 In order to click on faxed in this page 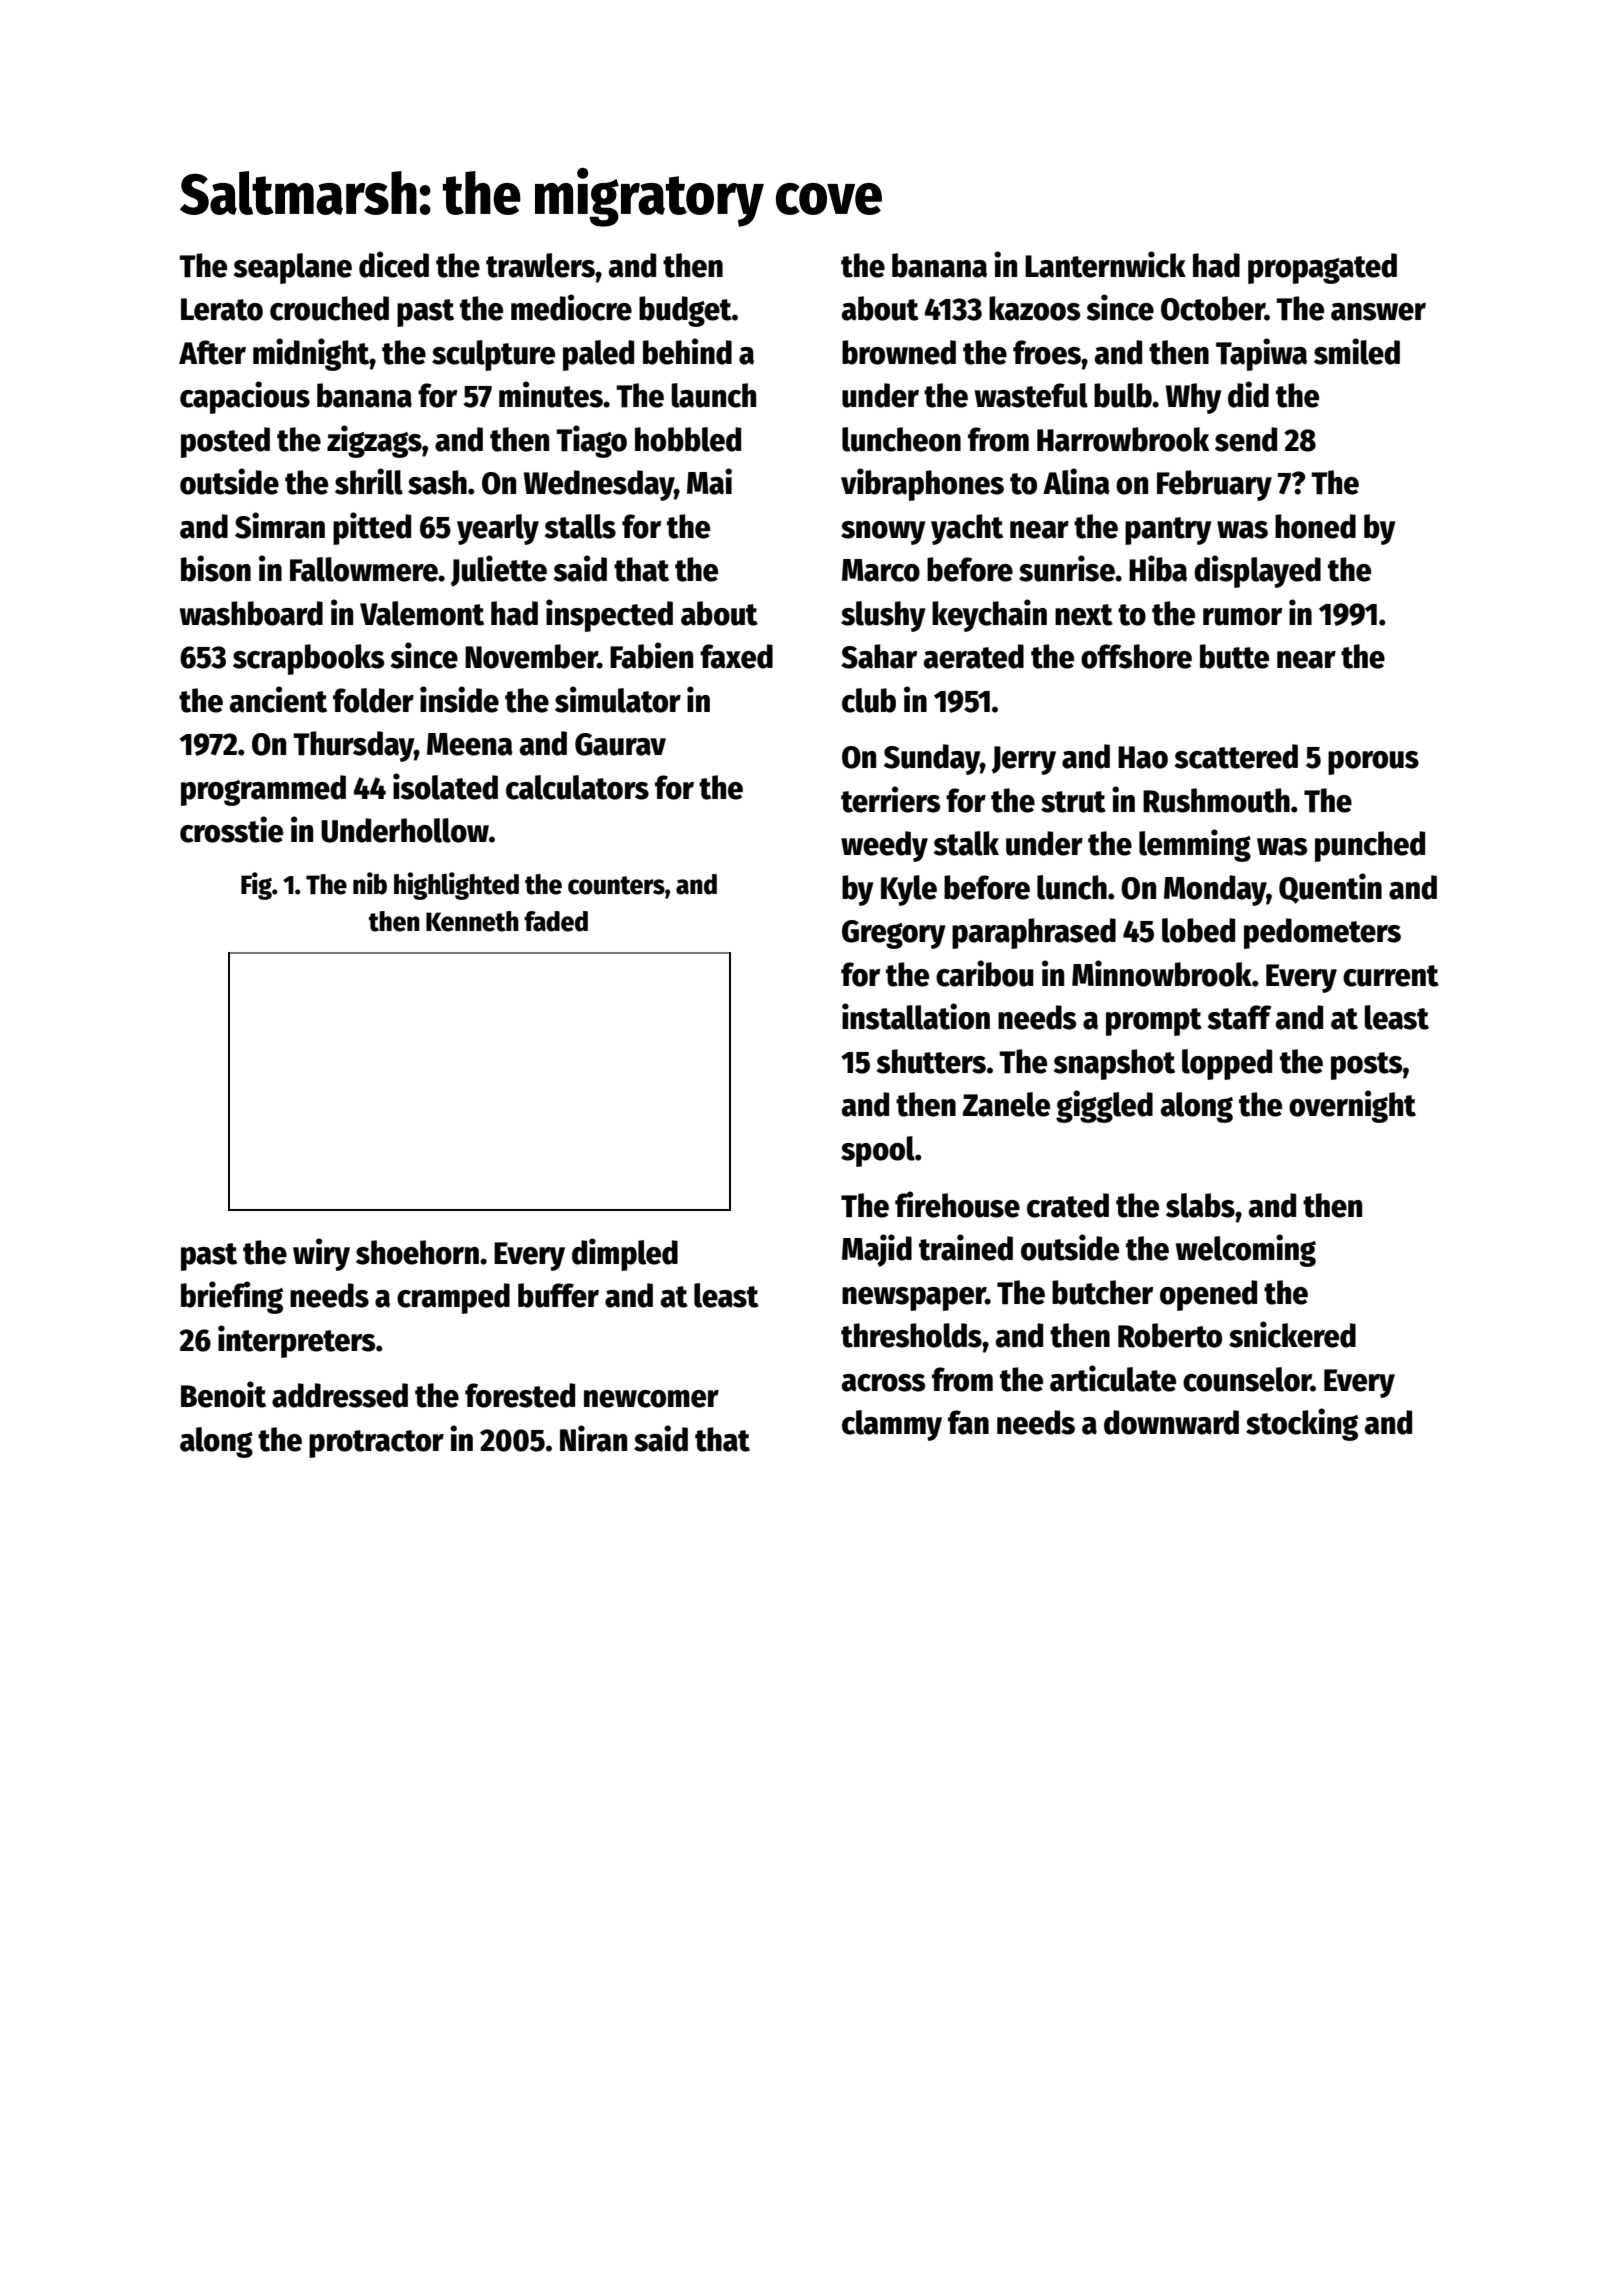, I will do `click(736, 656)`.
